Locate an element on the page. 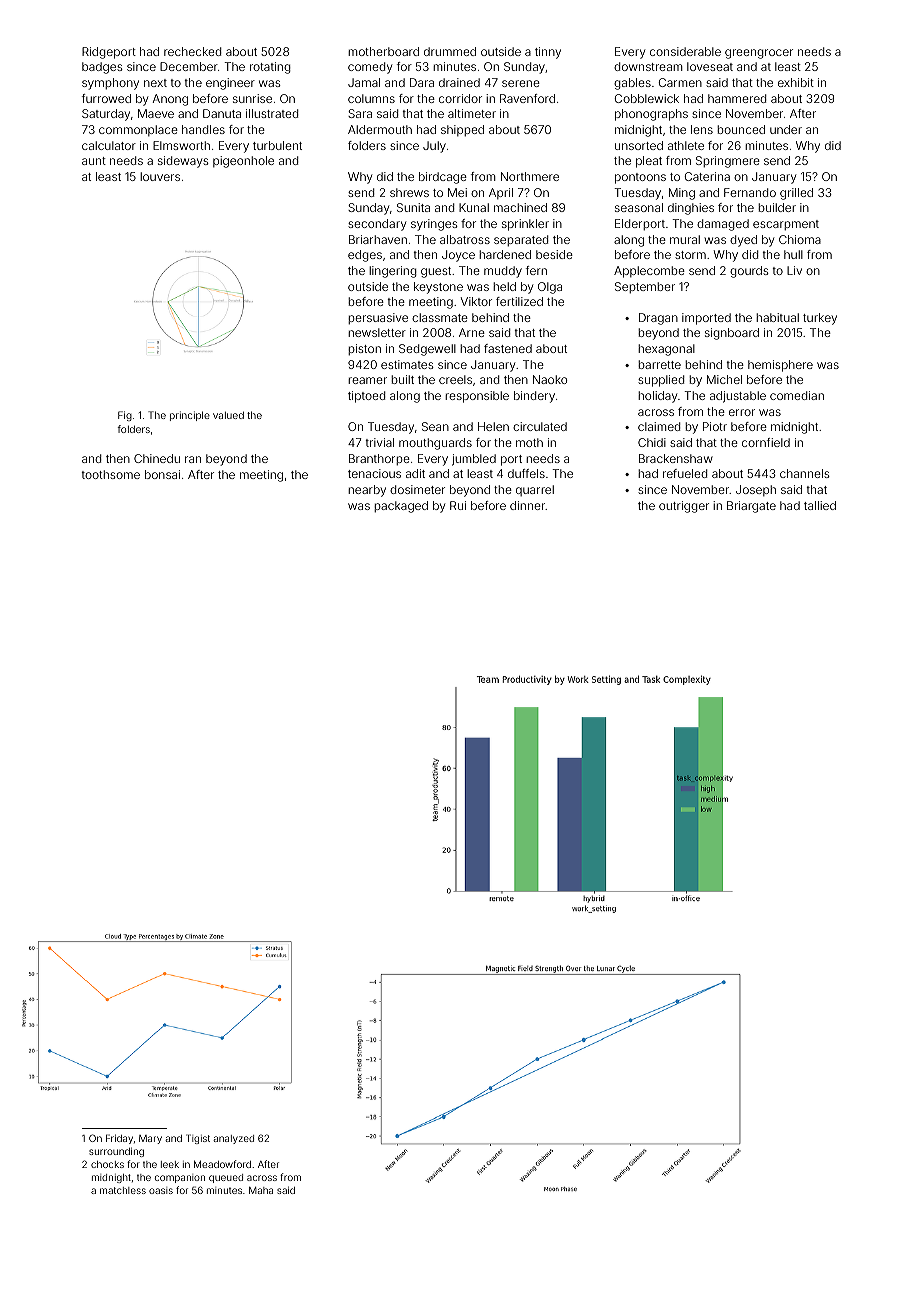  tallied is located at coordinates (820, 505).
